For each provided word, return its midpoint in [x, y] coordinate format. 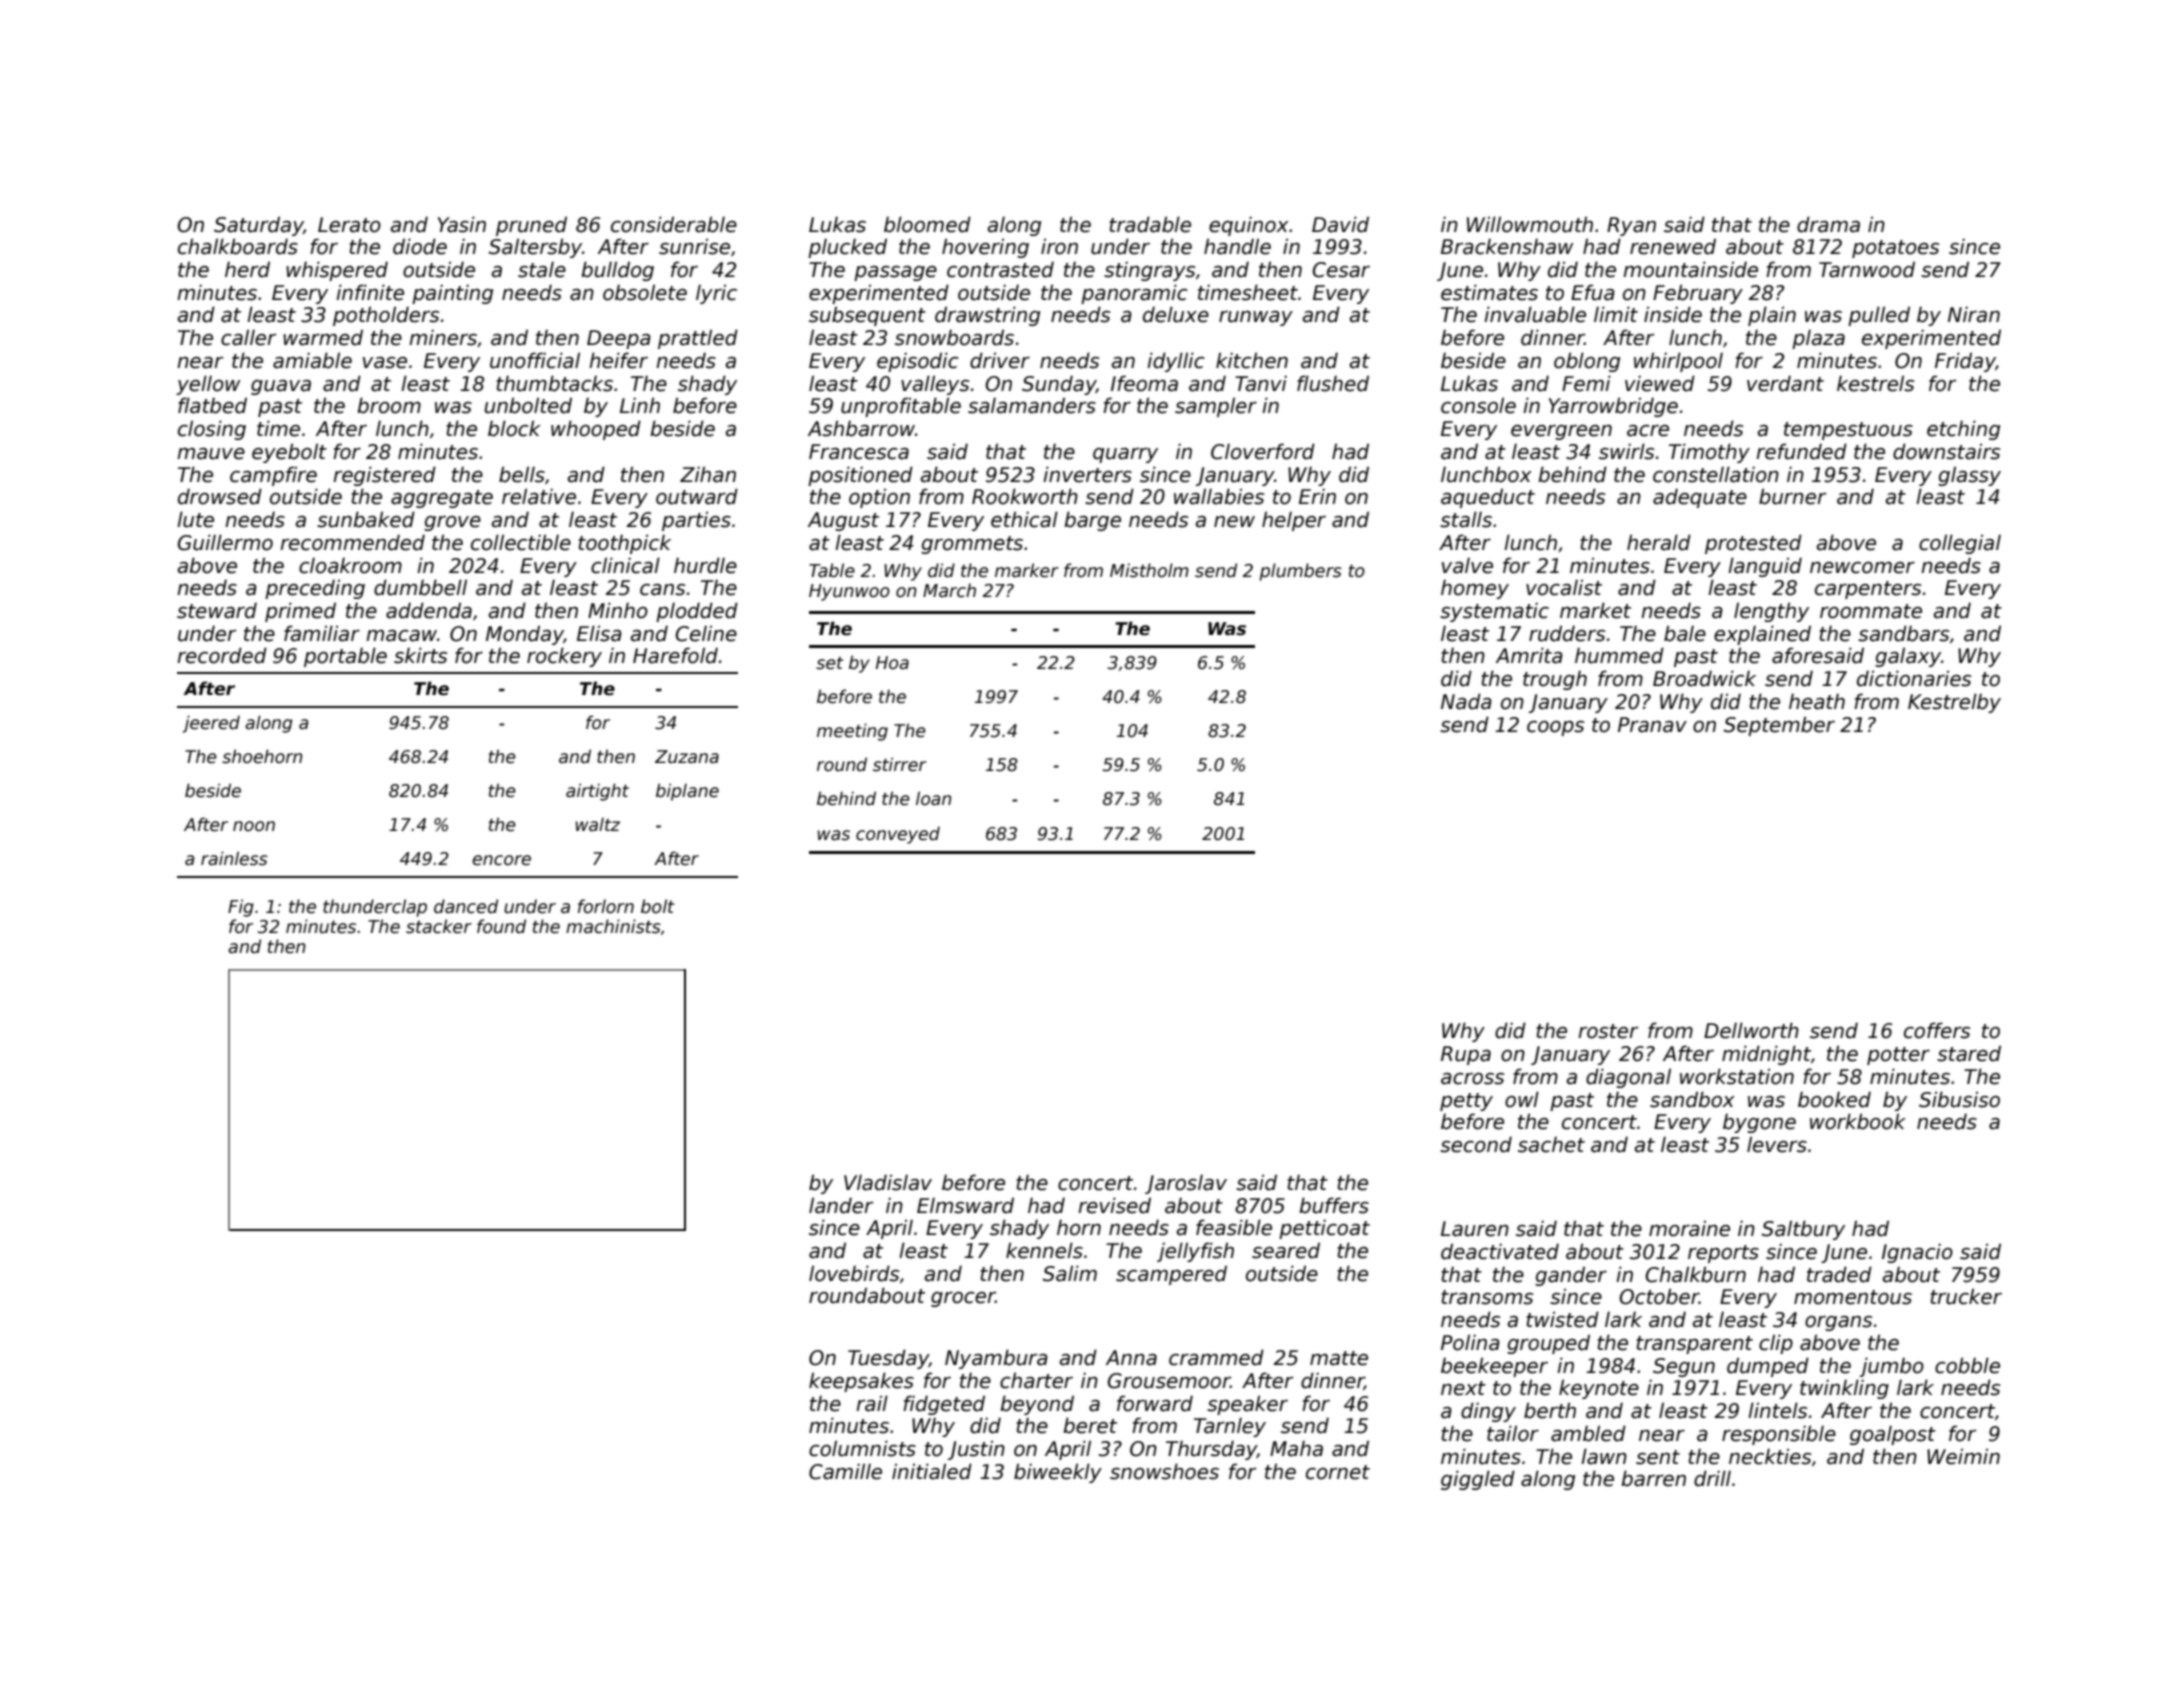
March [949, 590]
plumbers [1300, 572]
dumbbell [420, 587]
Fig [241, 908]
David [1340, 224]
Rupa [1466, 1055]
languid [1765, 567]
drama [1828, 224]
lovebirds [854, 1273]
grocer [963, 1299]
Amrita [1529, 655]
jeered [211, 724]
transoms [1487, 1297]
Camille [845, 1471]
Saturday [259, 226]
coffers [1937, 1030]
